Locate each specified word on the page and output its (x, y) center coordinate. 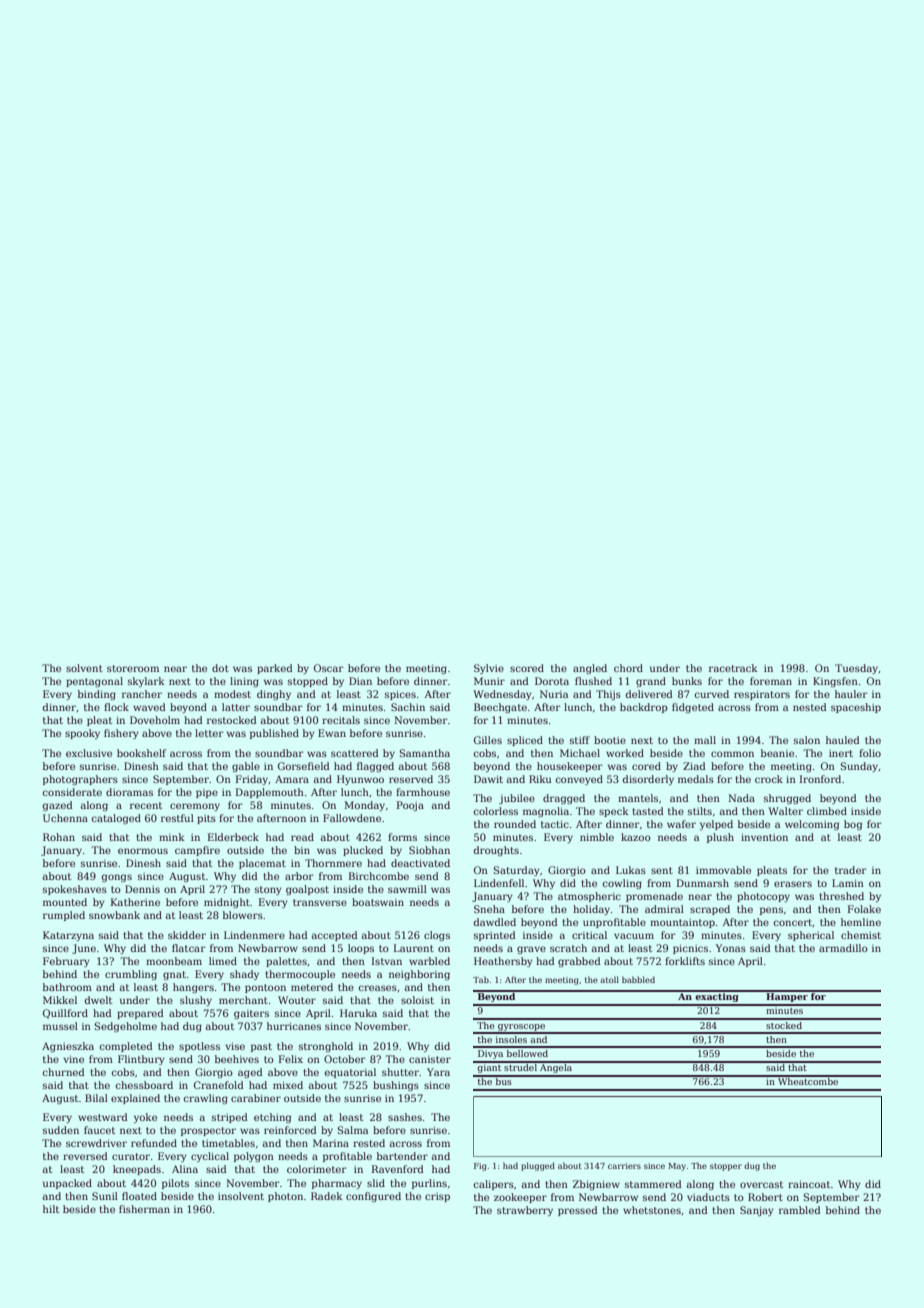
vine (73, 1059)
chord (628, 668)
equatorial (350, 1073)
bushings (396, 1086)
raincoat (809, 1184)
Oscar (329, 668)
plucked (363, 851)
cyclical (210, 1157)
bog (853, 825)
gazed (57, 806)
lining (244, 682)
